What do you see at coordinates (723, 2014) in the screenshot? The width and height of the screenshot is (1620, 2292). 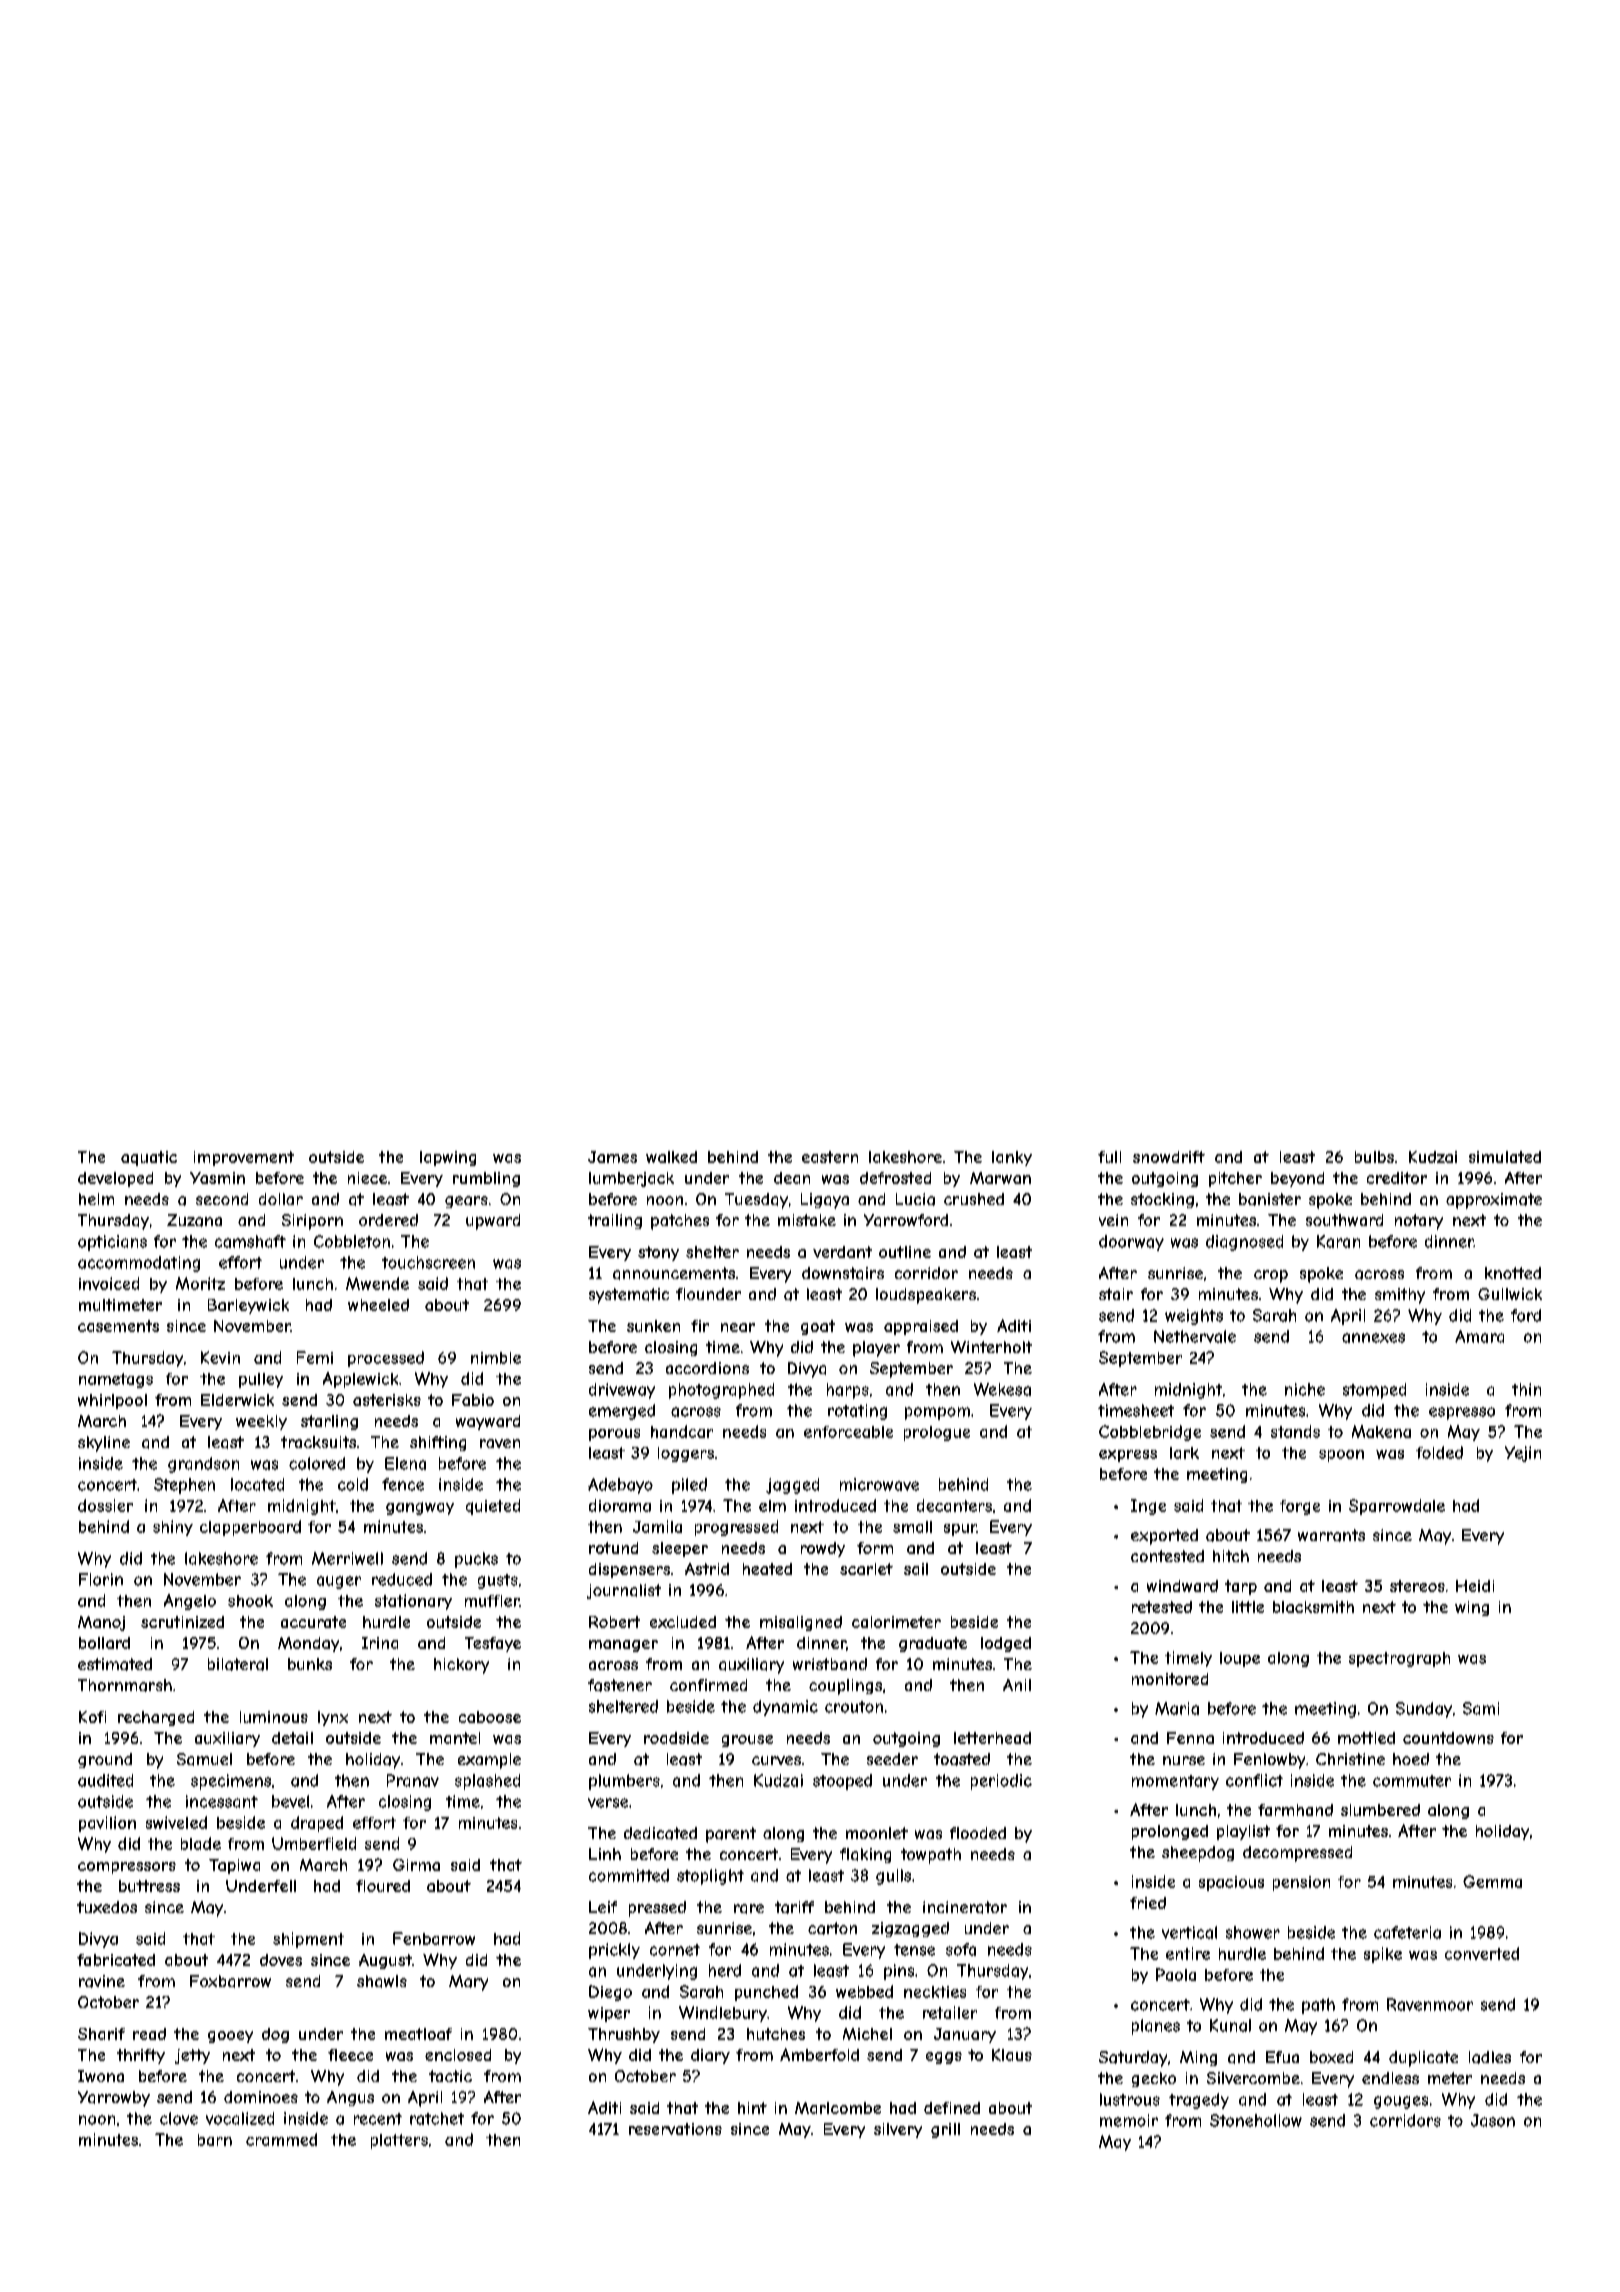 I see `Windlebury` at bounding box center [723, 2014].
